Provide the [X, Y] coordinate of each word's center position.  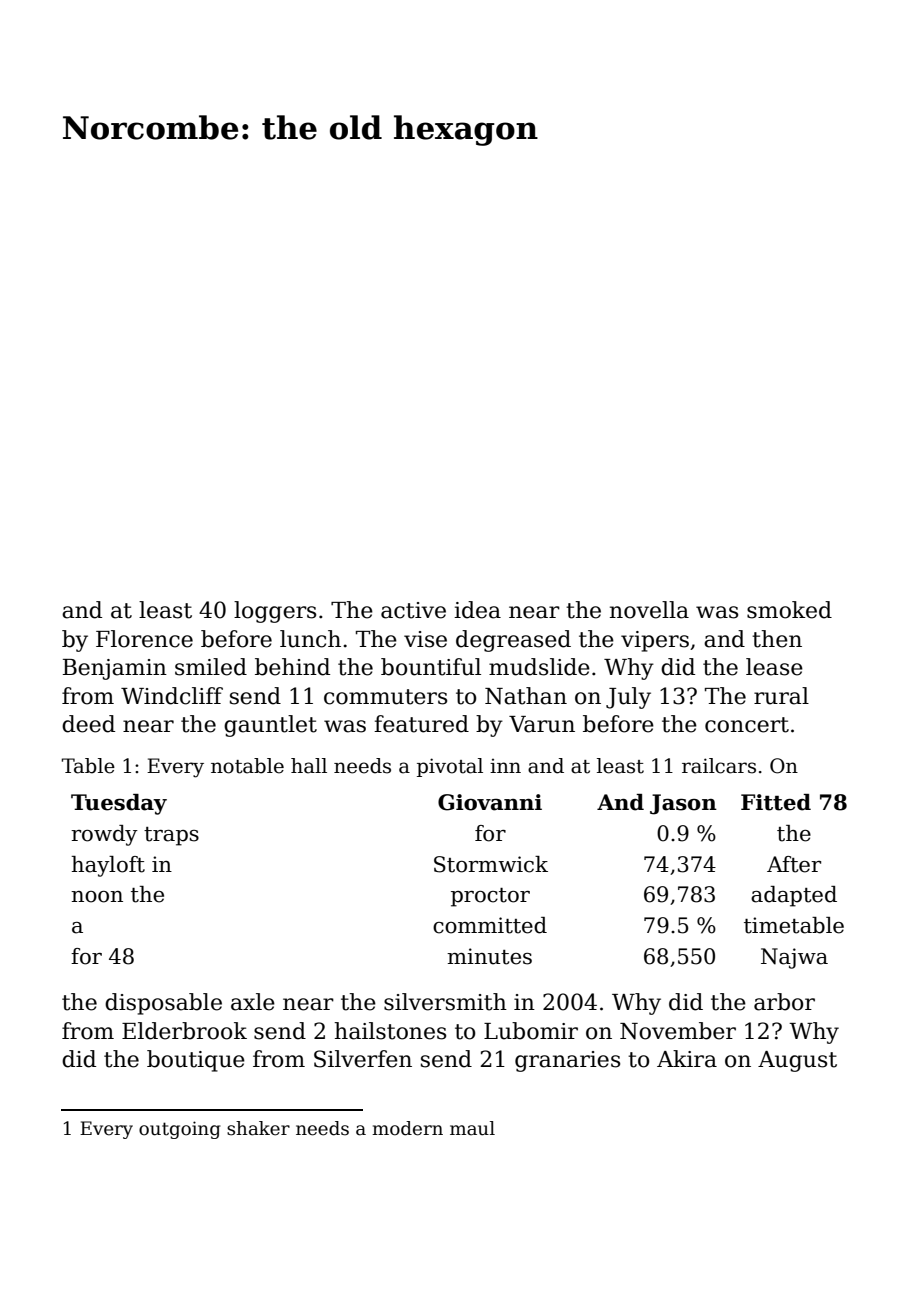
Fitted [776, 802]
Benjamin [115, 669]
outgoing [179, 1130]
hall [309, 766]
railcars [719, 766]
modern [407, 1128]
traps [171, 836]
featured [421, 724]
